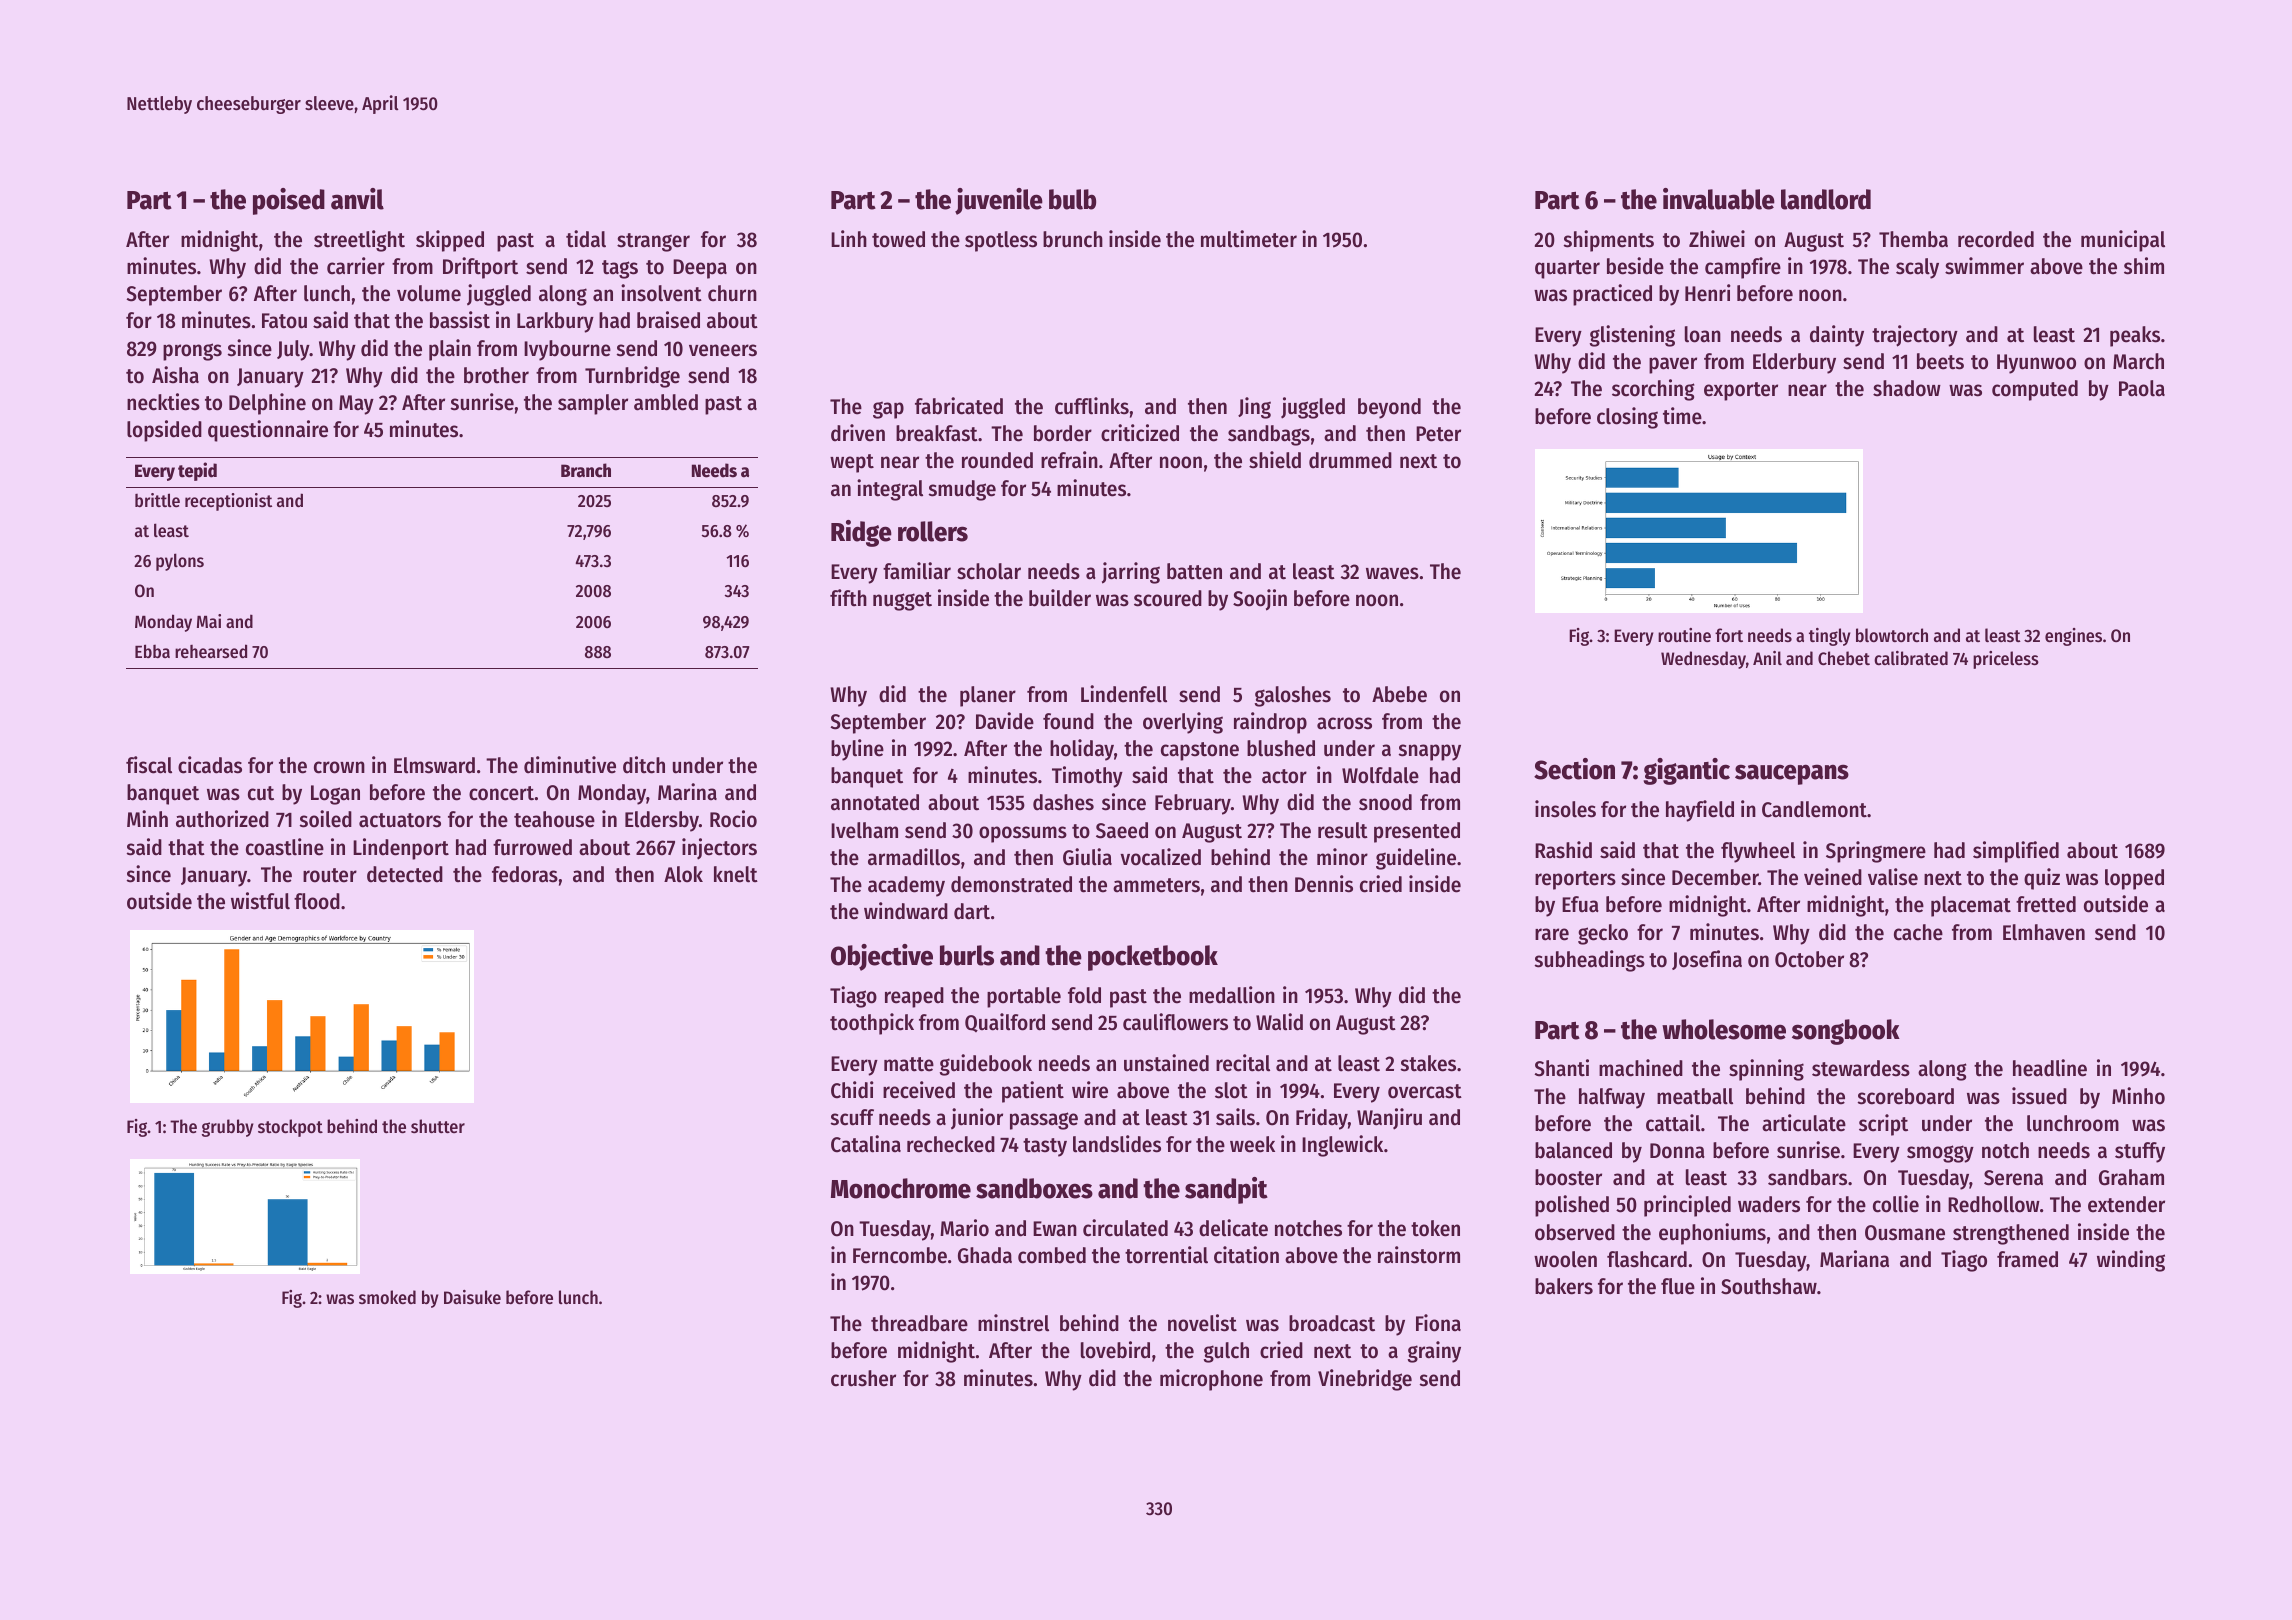 The height and width of the screenshot is (1620, 2292). Describe the element at coordinates (848, 597) in the screenshot. I see `fifth` at that location.
